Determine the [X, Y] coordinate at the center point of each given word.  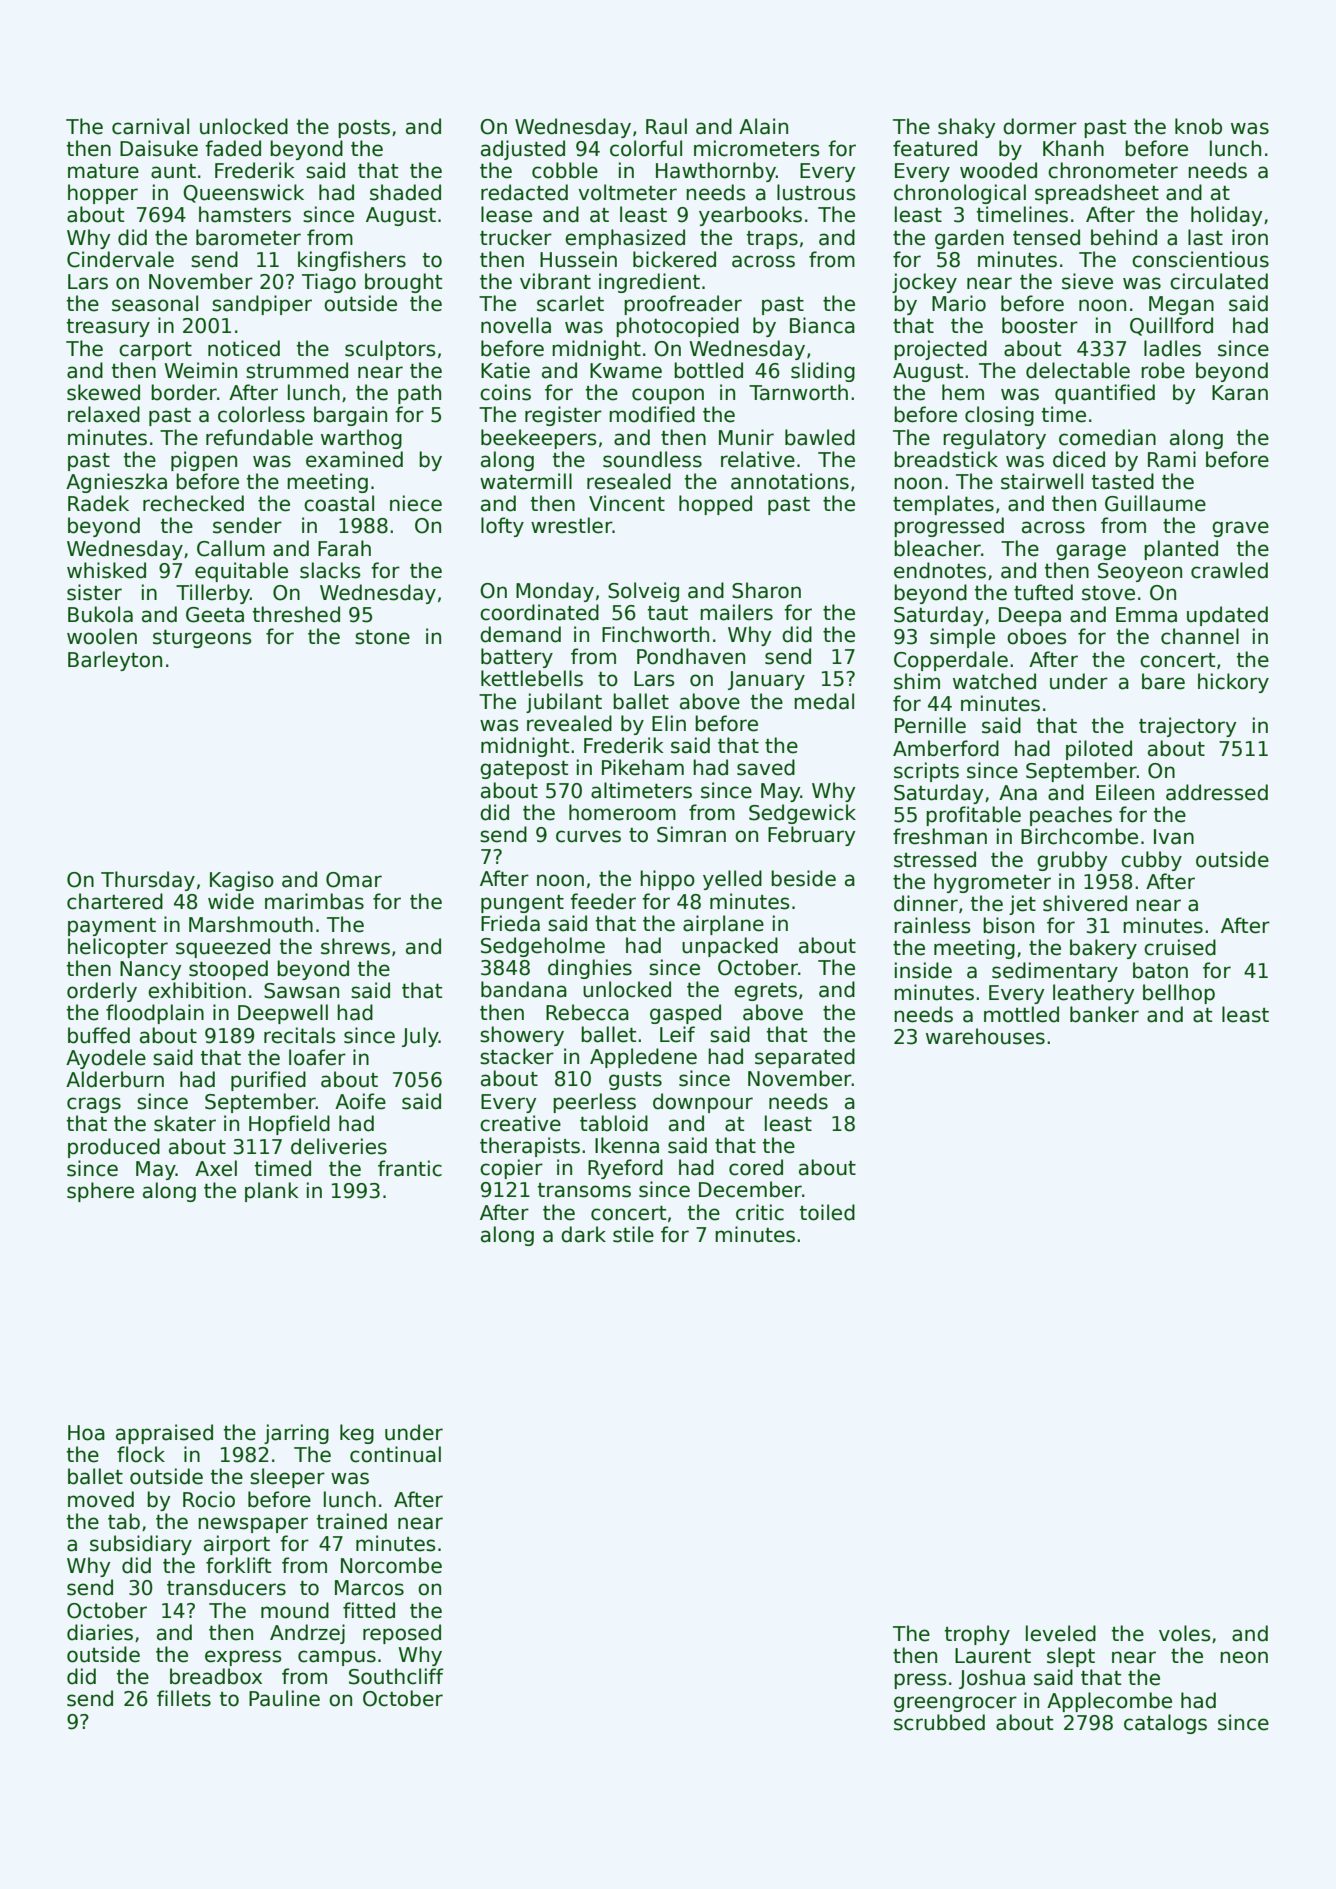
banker [1104, 1014]
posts [364, 129]
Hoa [86, 1433]
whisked [106, 570]
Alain [763, 126]
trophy [977, 1635]
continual [395, 1454]
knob [1198, 126]
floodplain [155, 1014]
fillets [184, 1698]
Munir [746, 437]
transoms [584, 1190]
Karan [1240, 393]
